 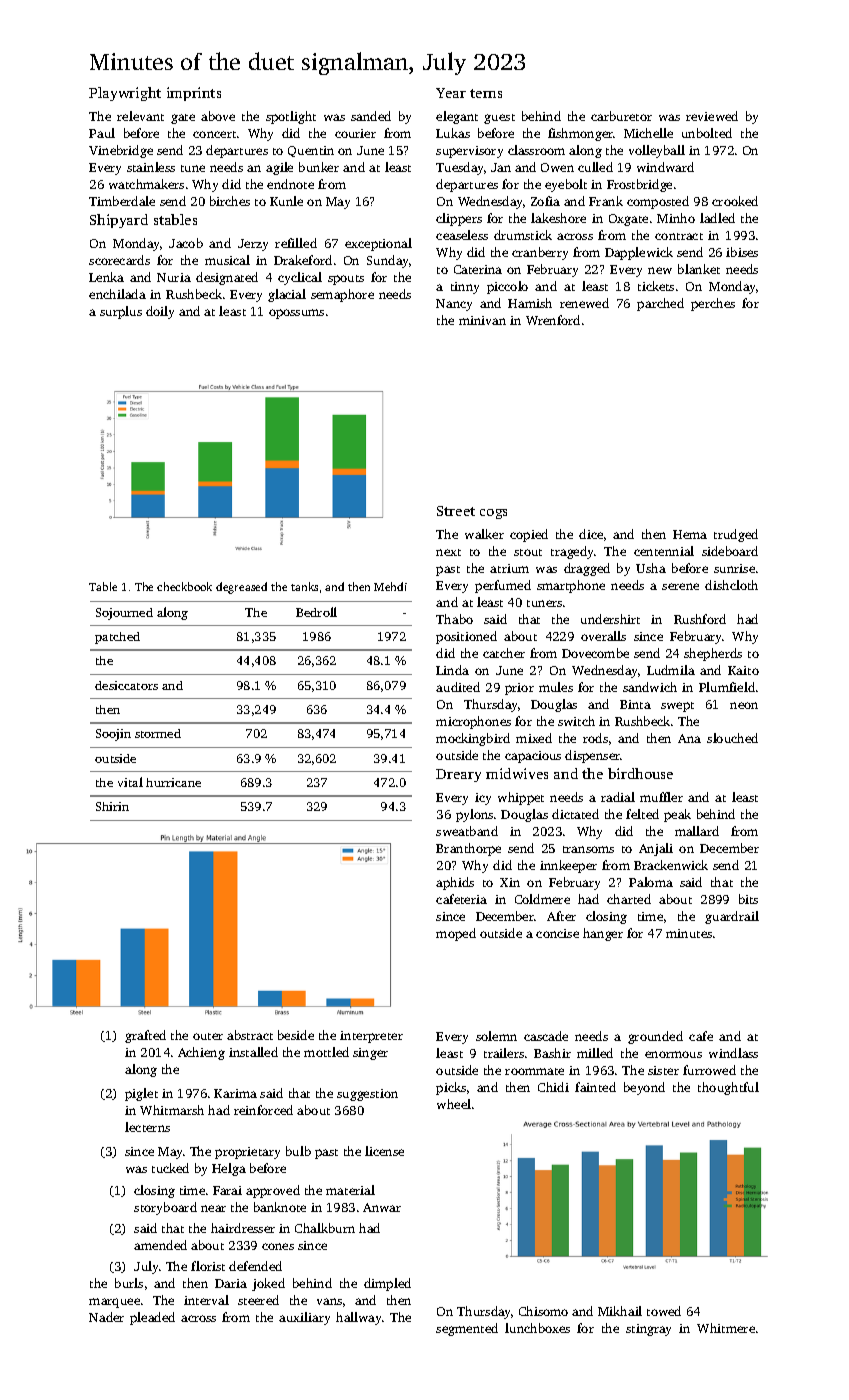 I want to click on piccolo, so click(x=507, y=287).
